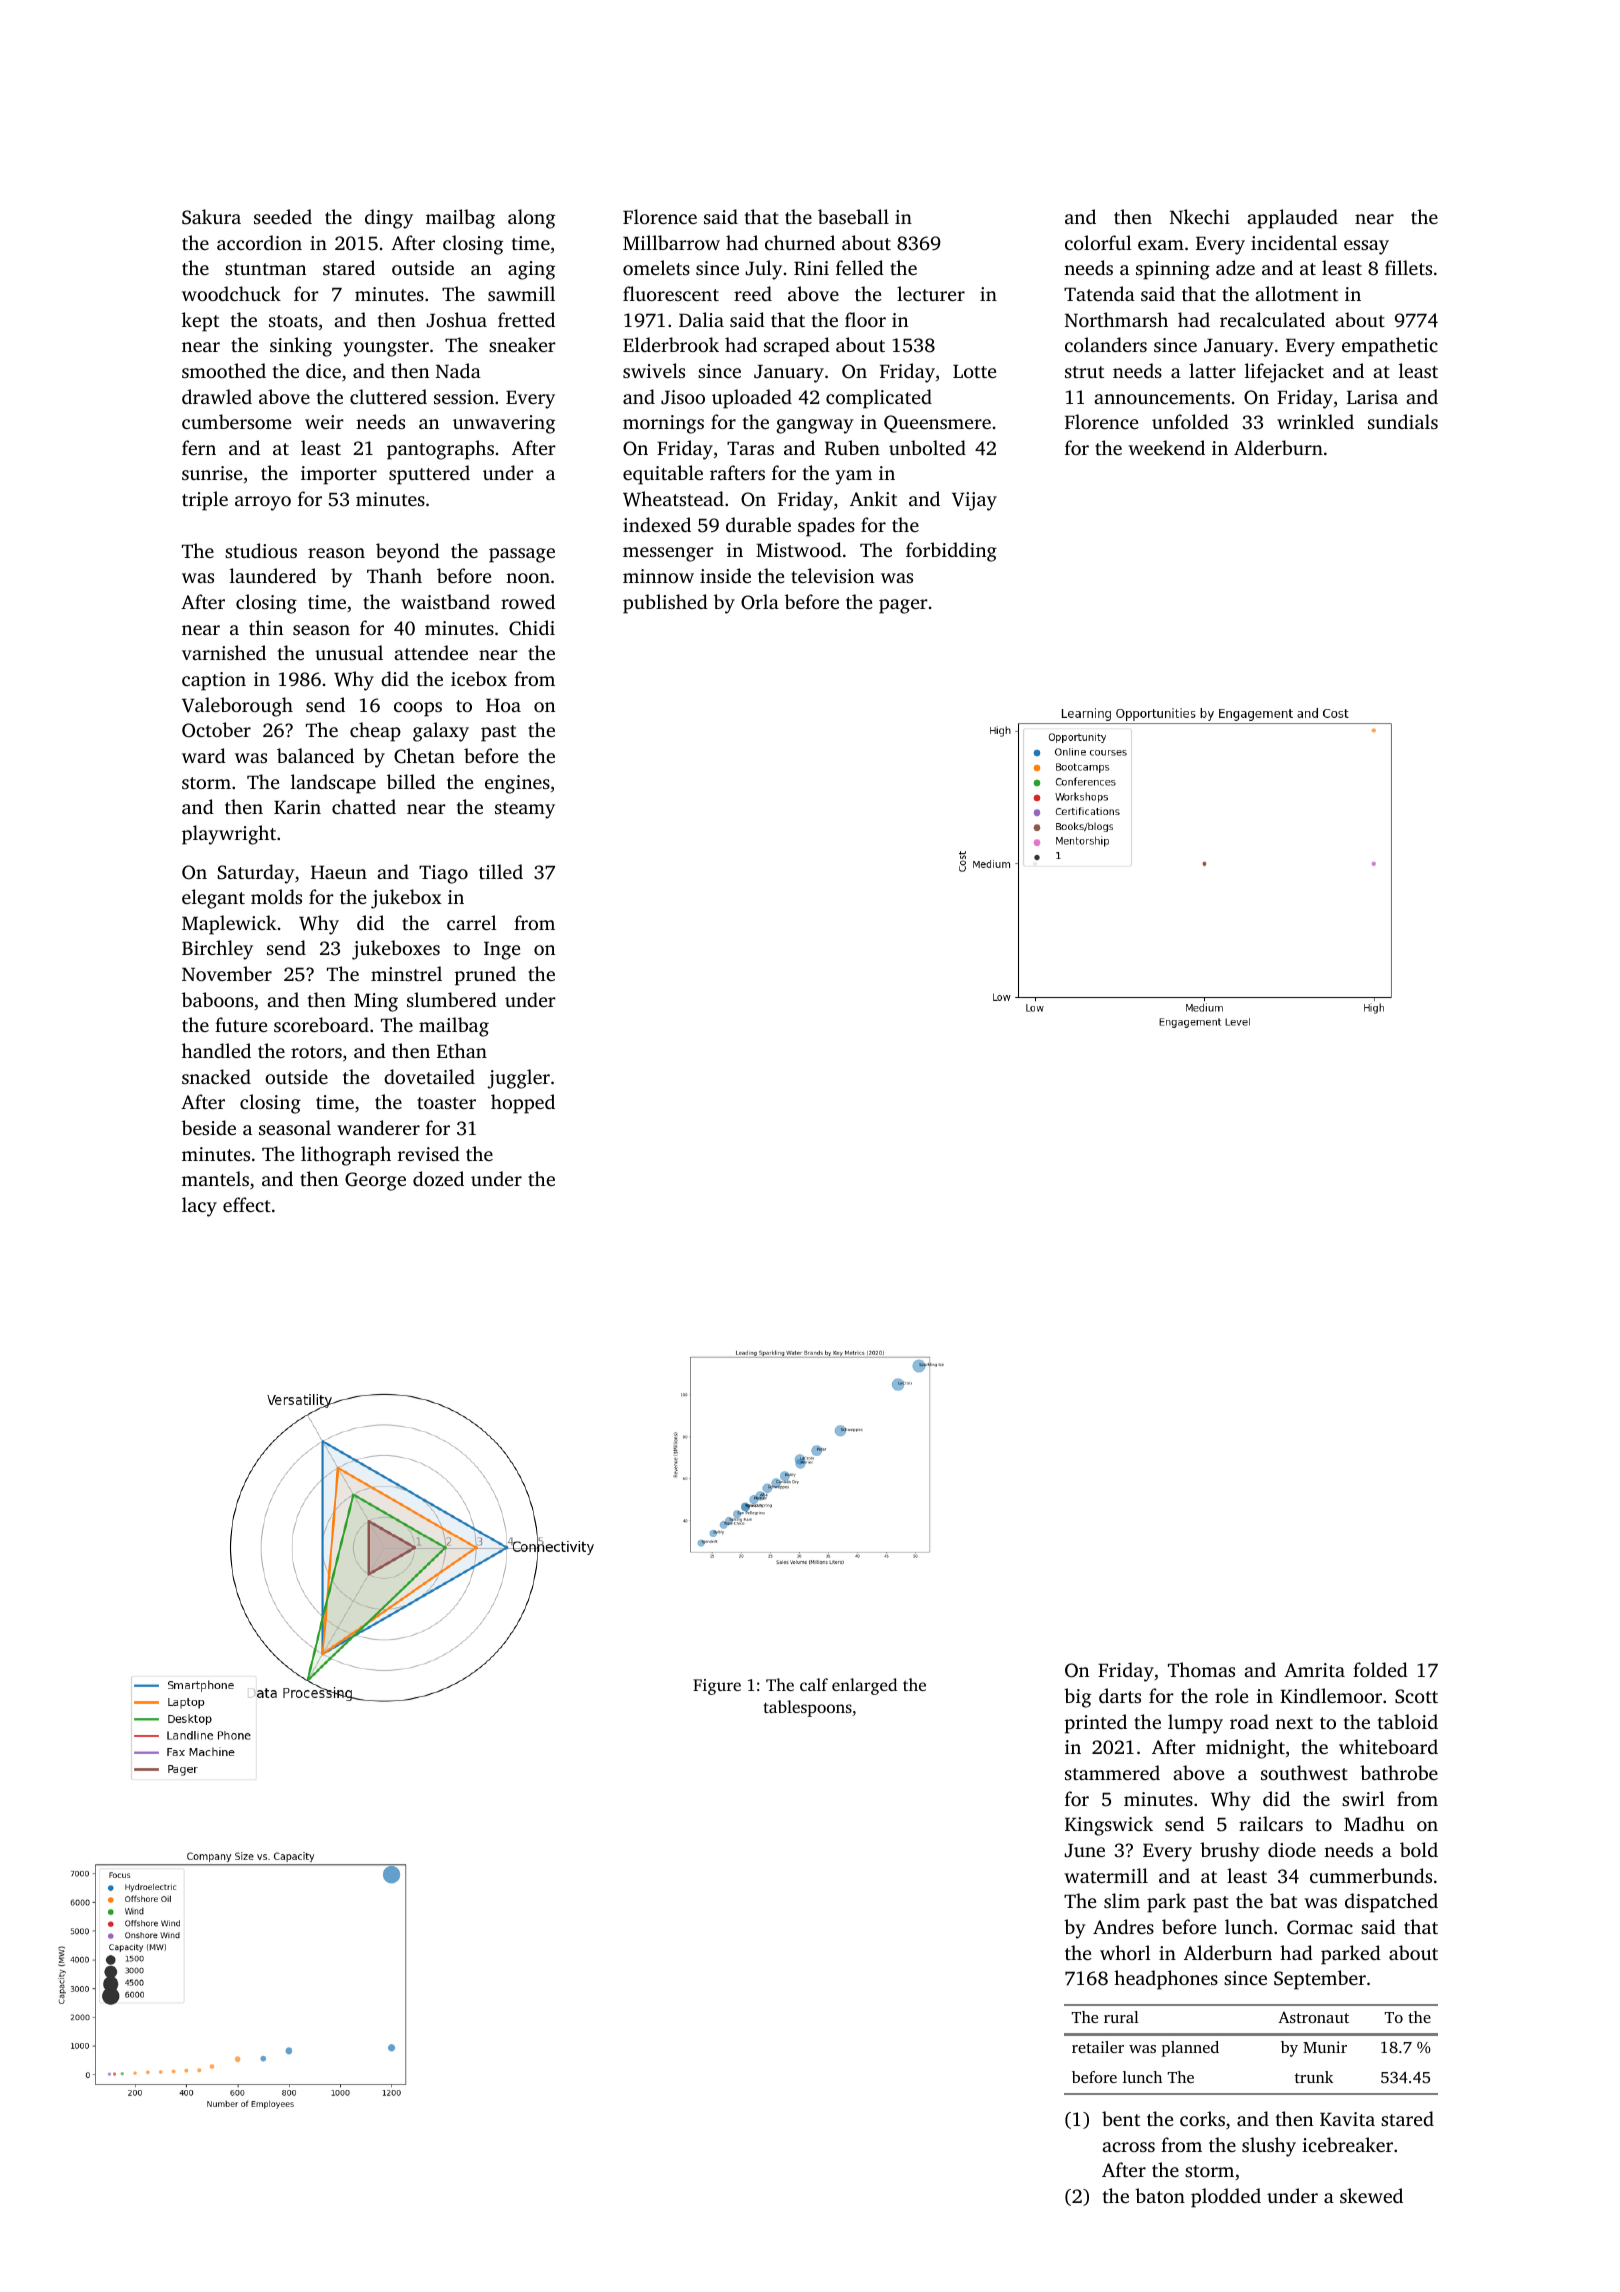  What do you see at coordinates (1371, 2195) in the document?
I see `skewed` at bounding box center [1371, 2195].
